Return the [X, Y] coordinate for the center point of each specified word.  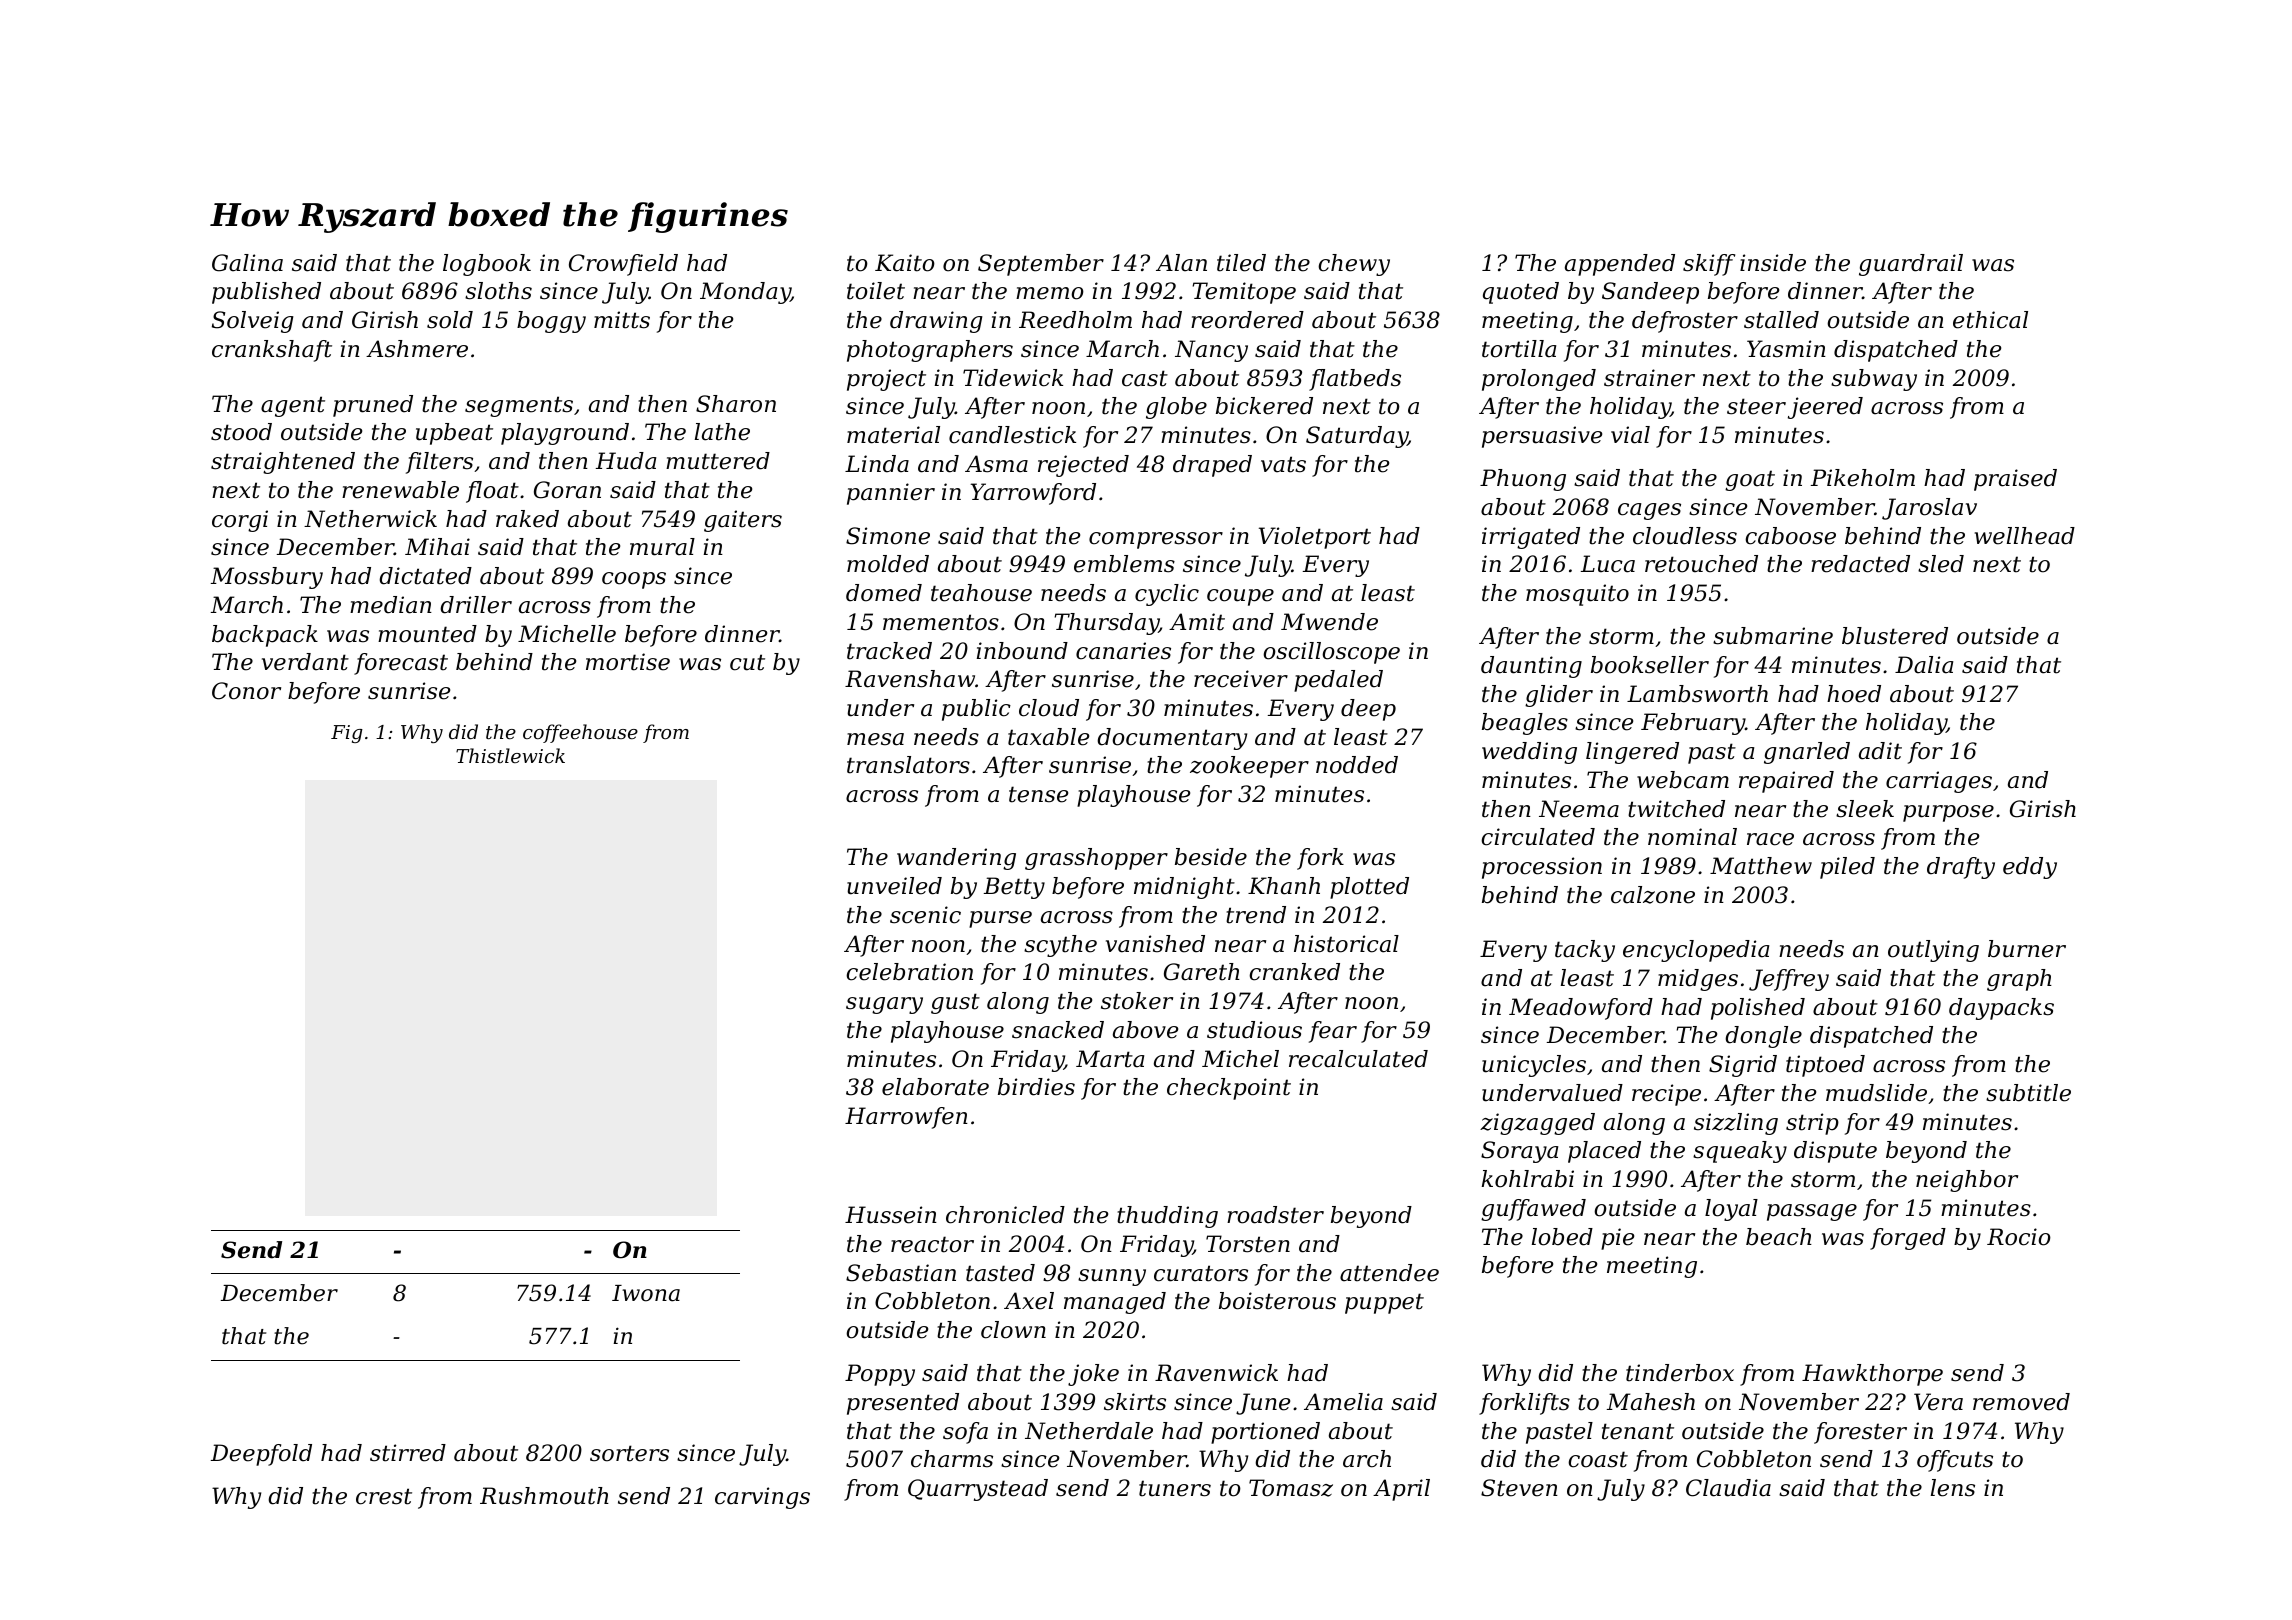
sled [1941, 564]
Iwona [646, 1293]
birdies [1036, 1087]
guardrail [1911, 265]
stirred [408, 1453]
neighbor [1967, 1181]
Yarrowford [1033, 494]
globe [1176, 408]
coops [634, 580]
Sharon [736, 404]
